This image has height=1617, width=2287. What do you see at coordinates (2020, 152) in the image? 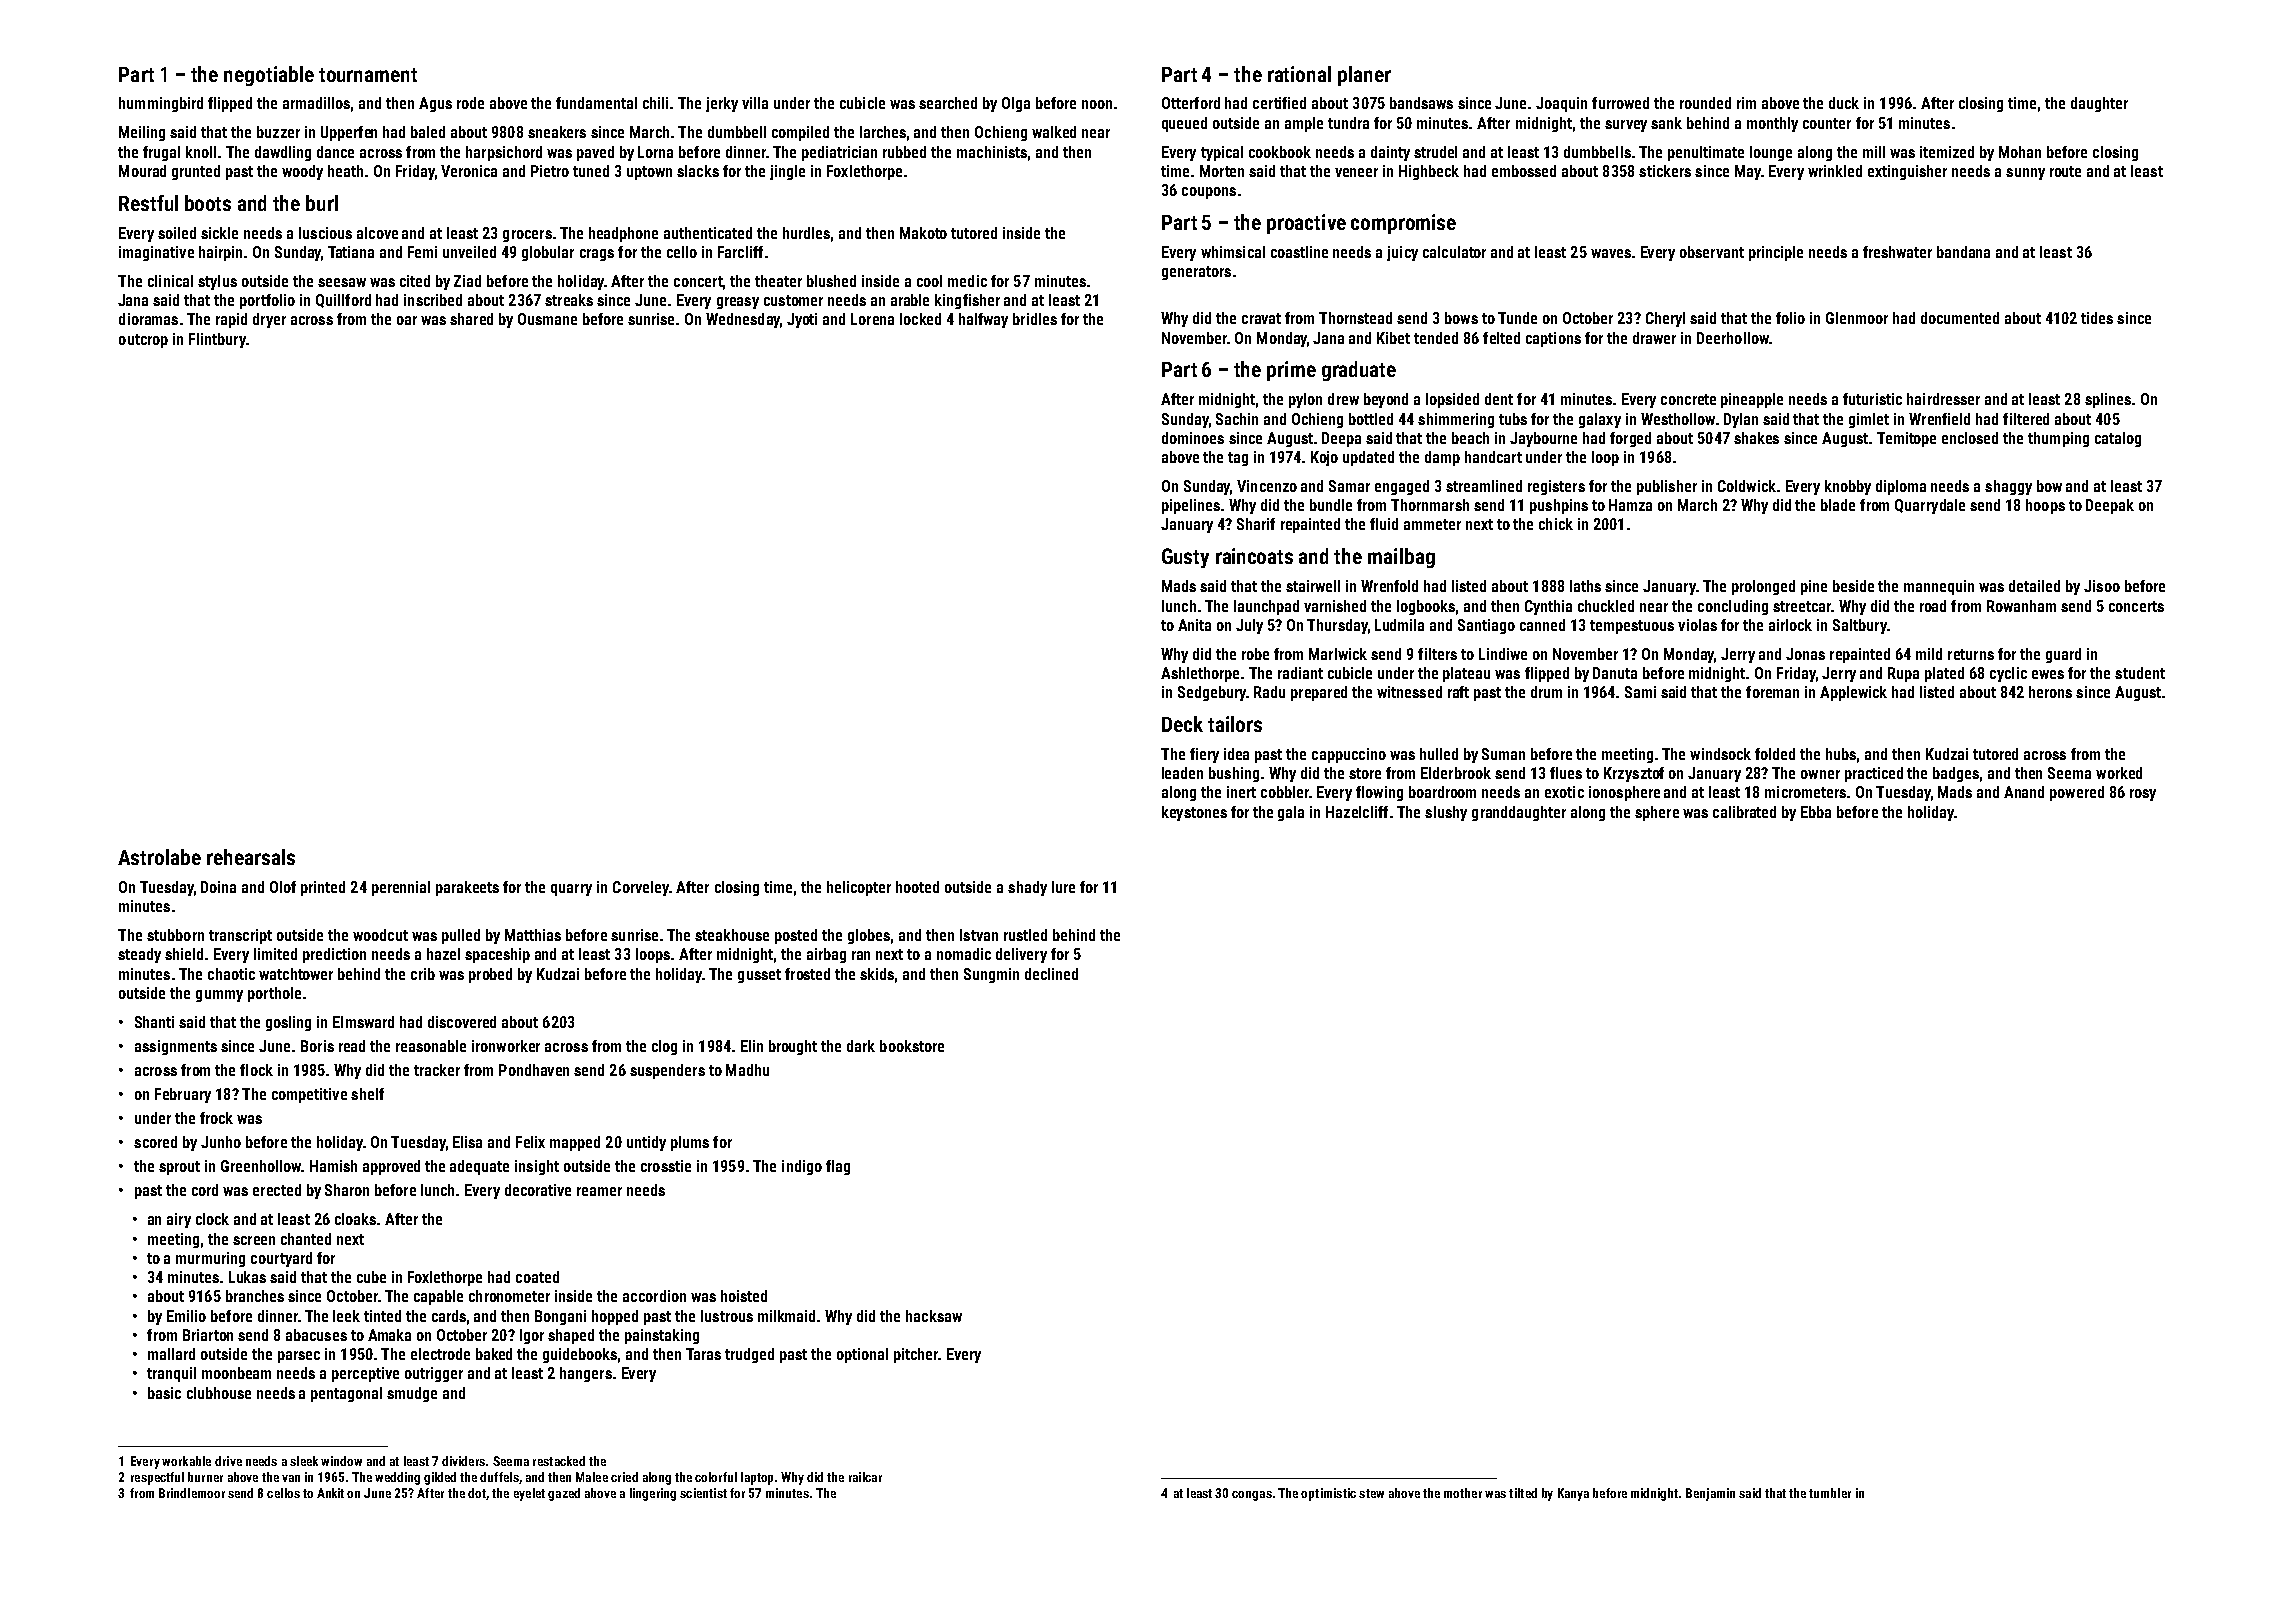
I see `Mohan` at bounding box center [2020, 152].
